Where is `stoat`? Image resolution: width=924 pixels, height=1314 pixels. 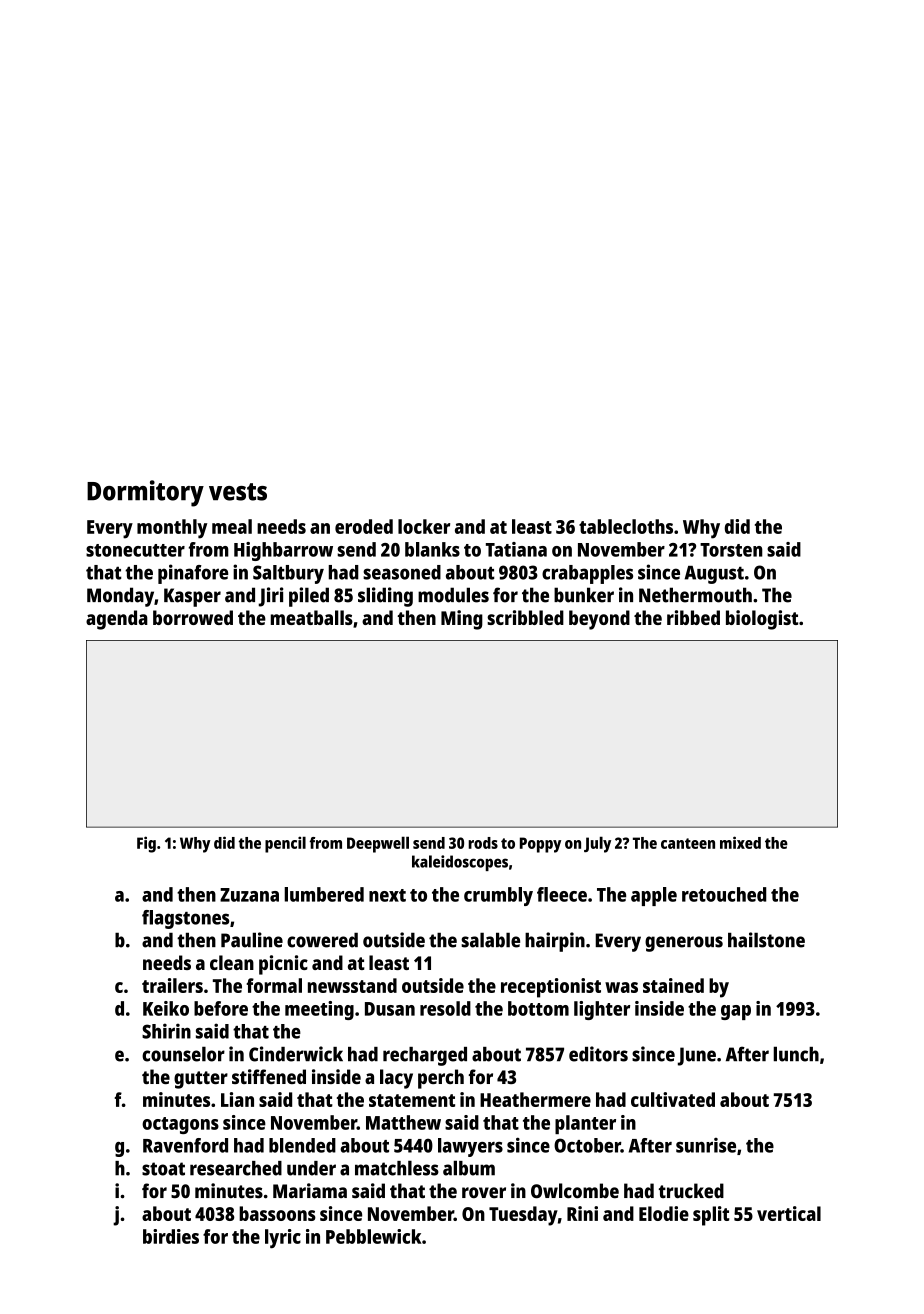
stoat is located at coordinates (163, 1169).
